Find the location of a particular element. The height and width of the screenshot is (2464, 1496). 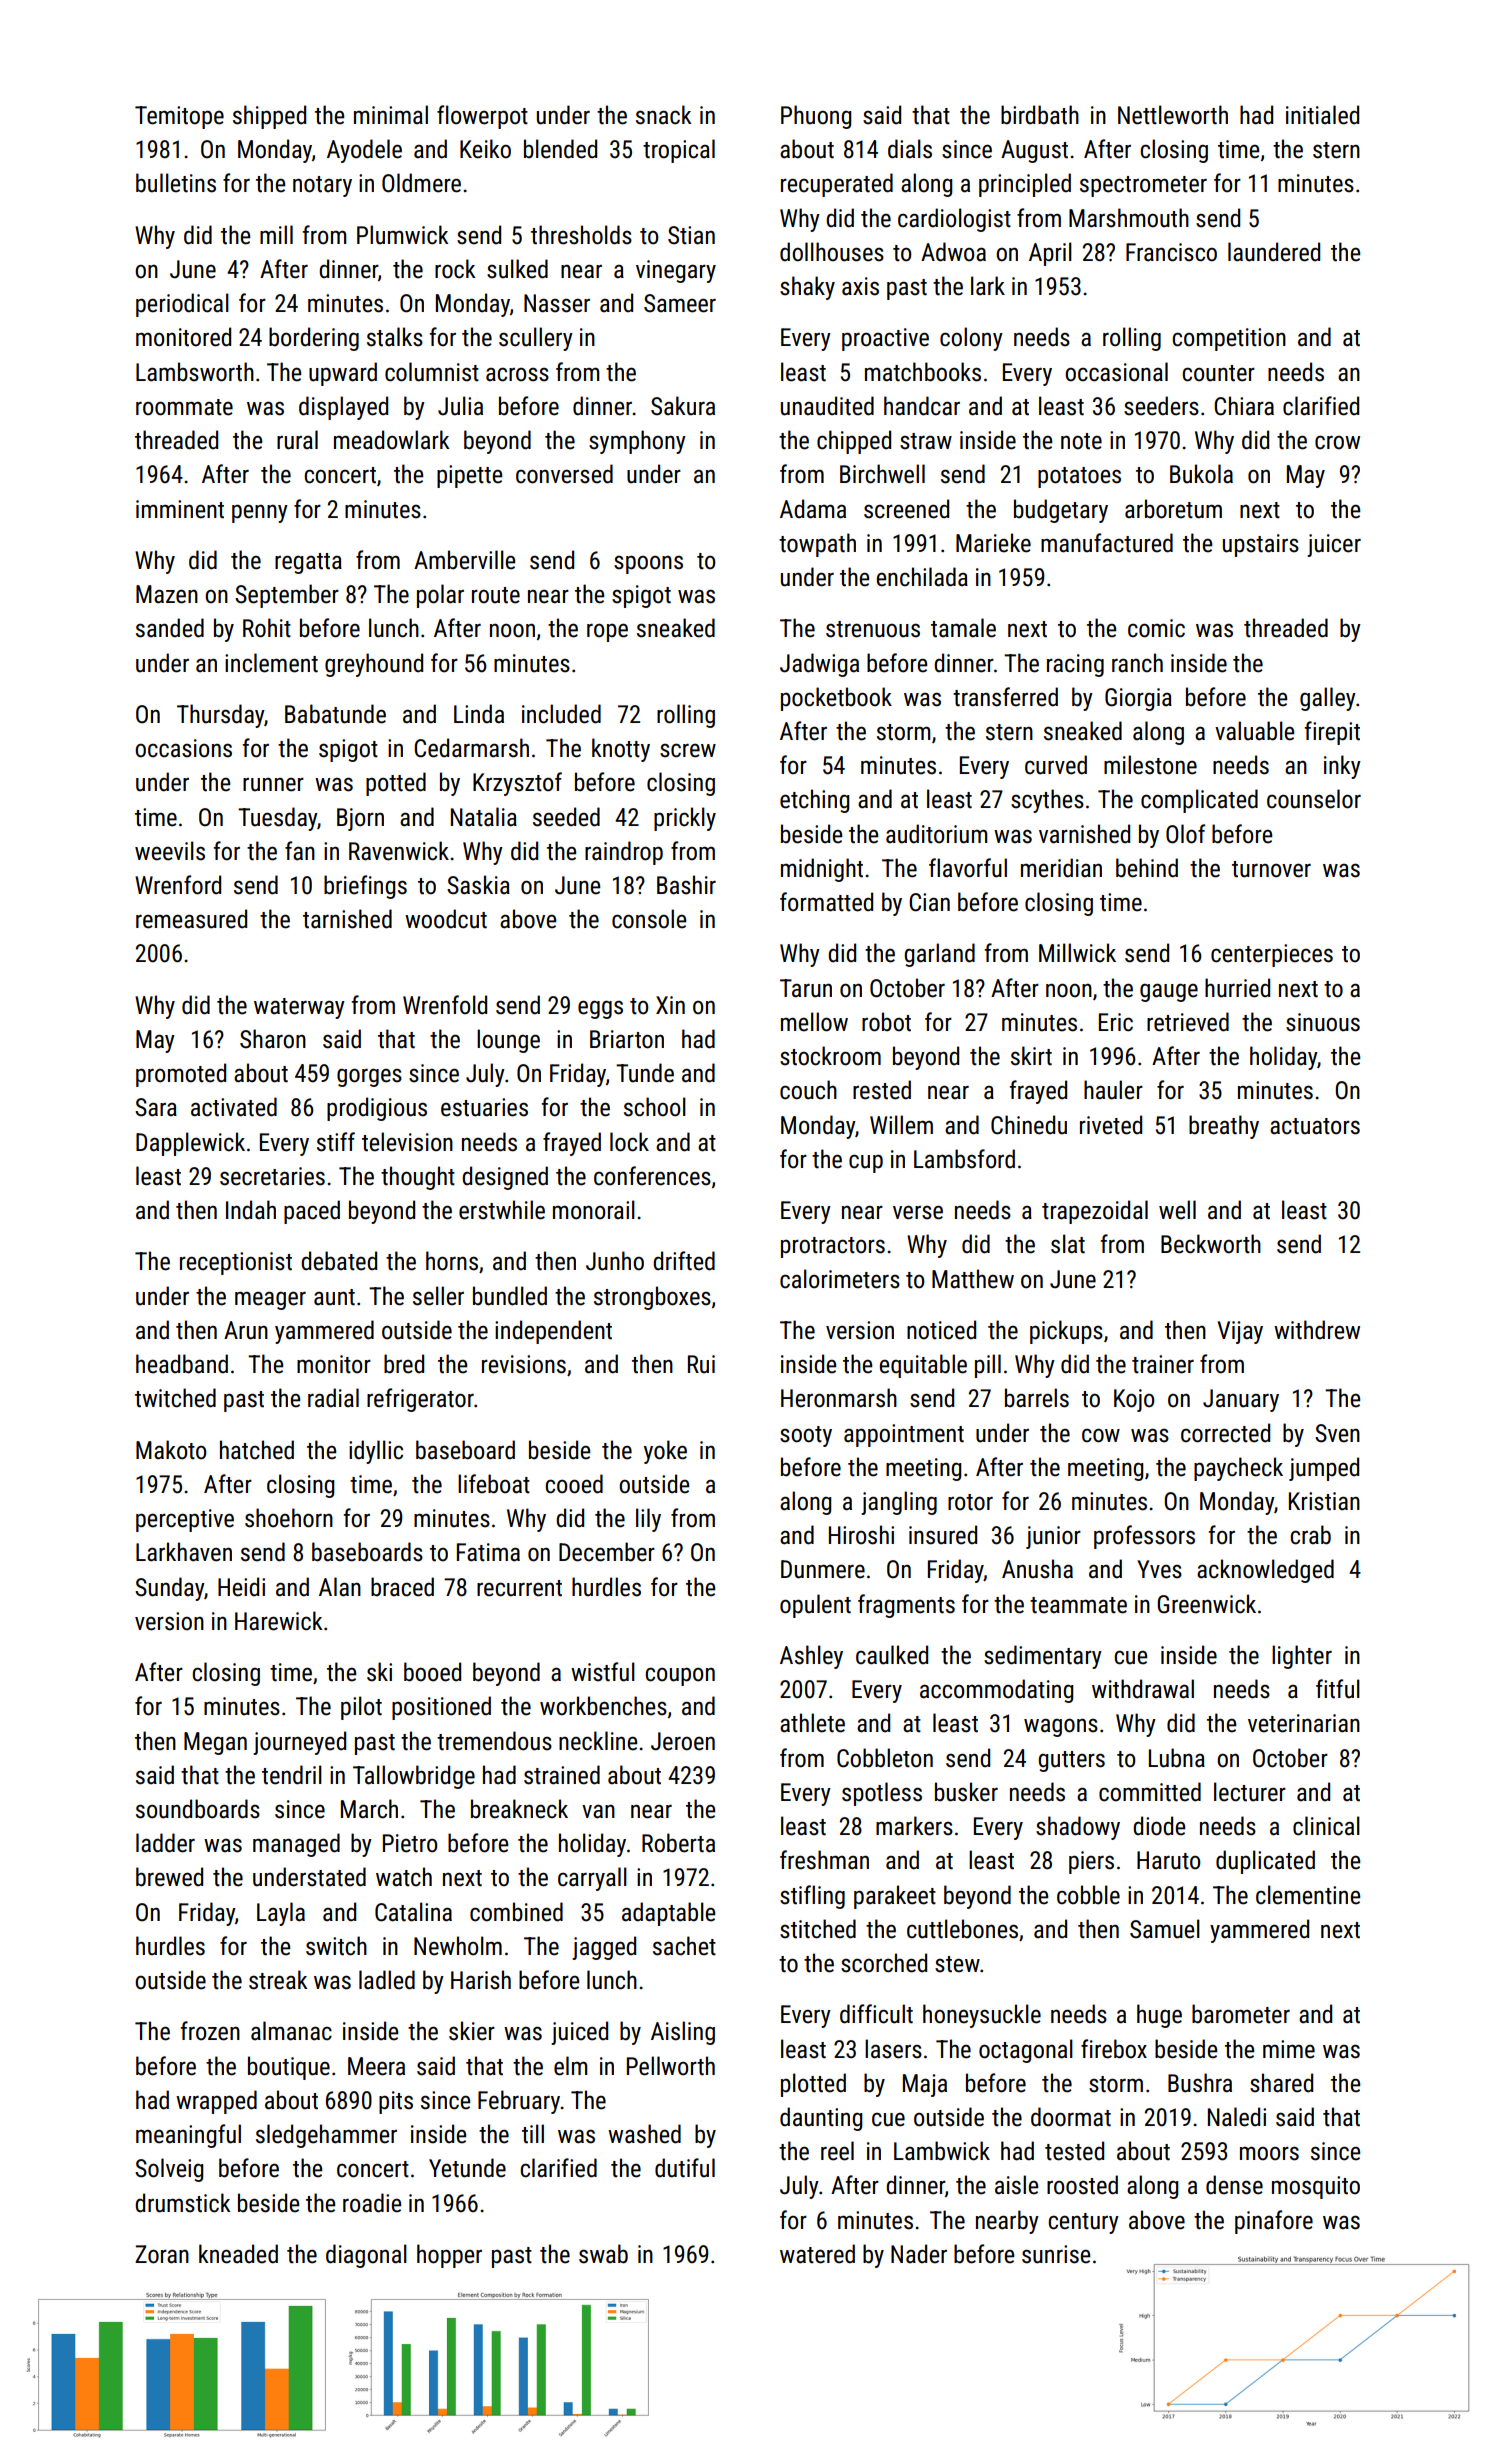

Xin is located at coordinates (670, 1005).
